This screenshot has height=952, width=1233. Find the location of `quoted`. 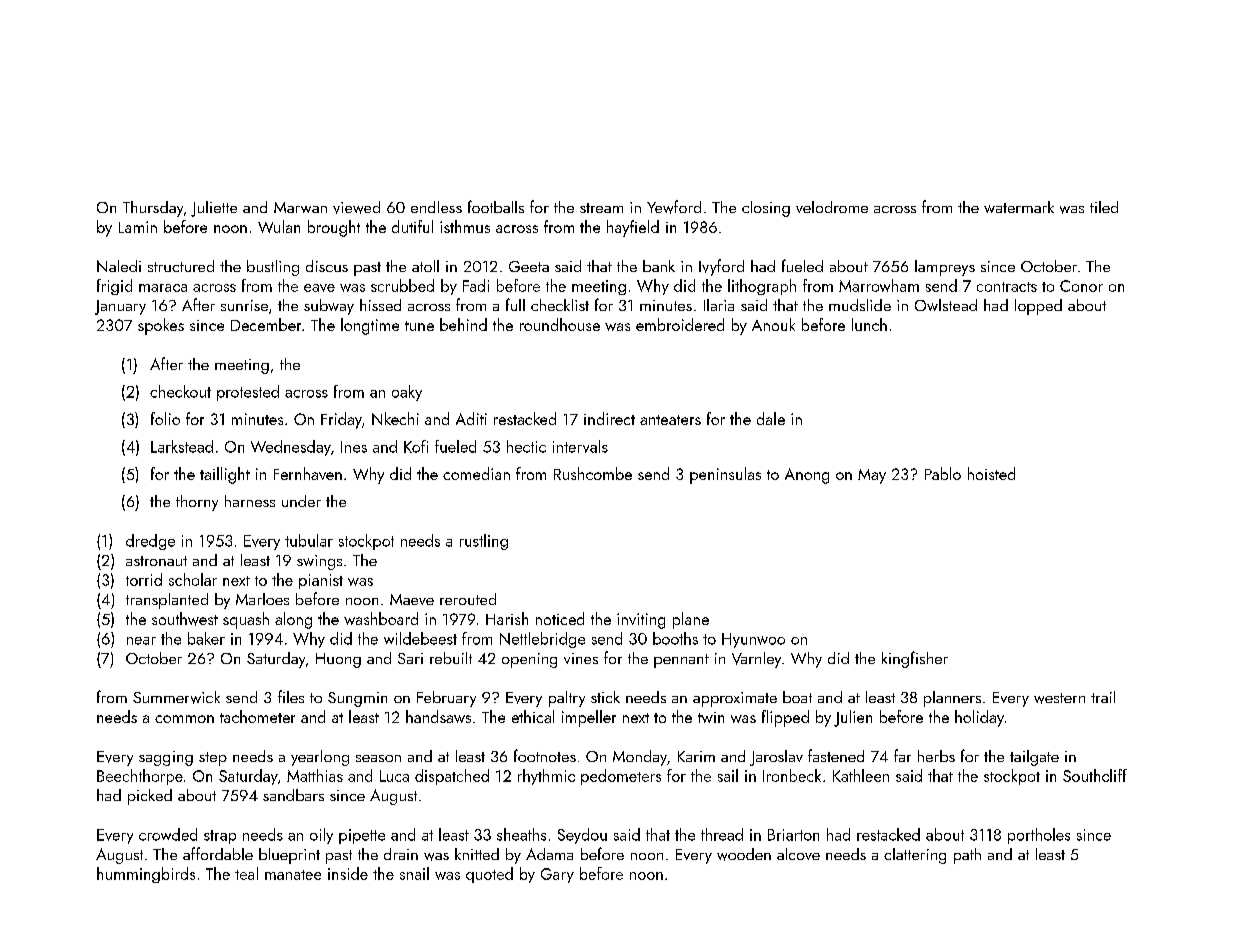

quoted is located at coordinates (489, 875).
